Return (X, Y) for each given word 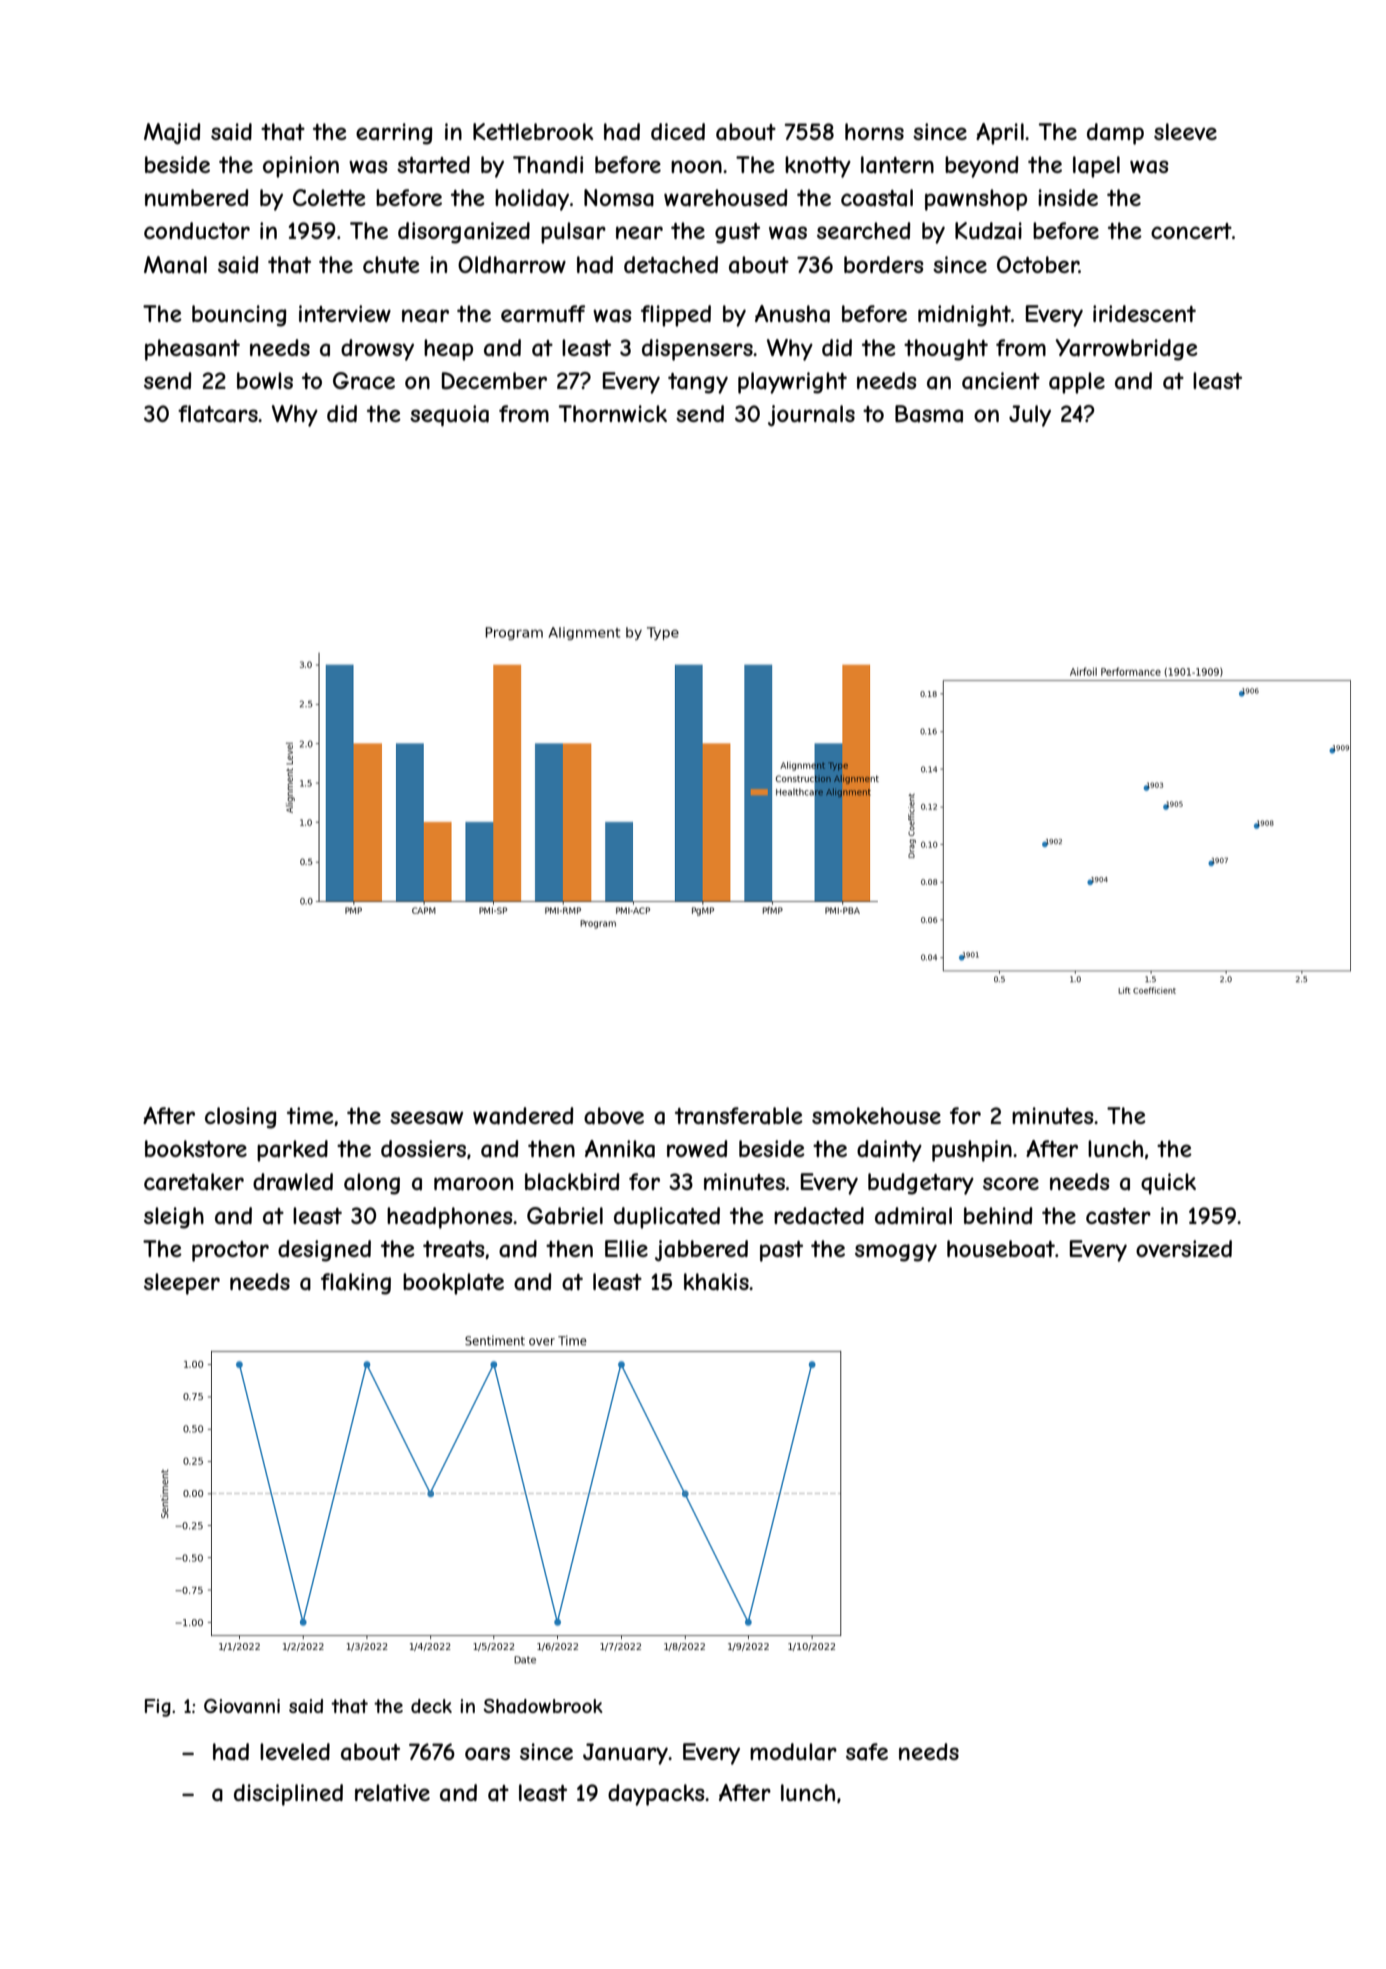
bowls (265, 380)
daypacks (656, 1795)
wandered (523, 1116)
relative (392, 1793)
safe (867, 1752)
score (1011, 1183)
